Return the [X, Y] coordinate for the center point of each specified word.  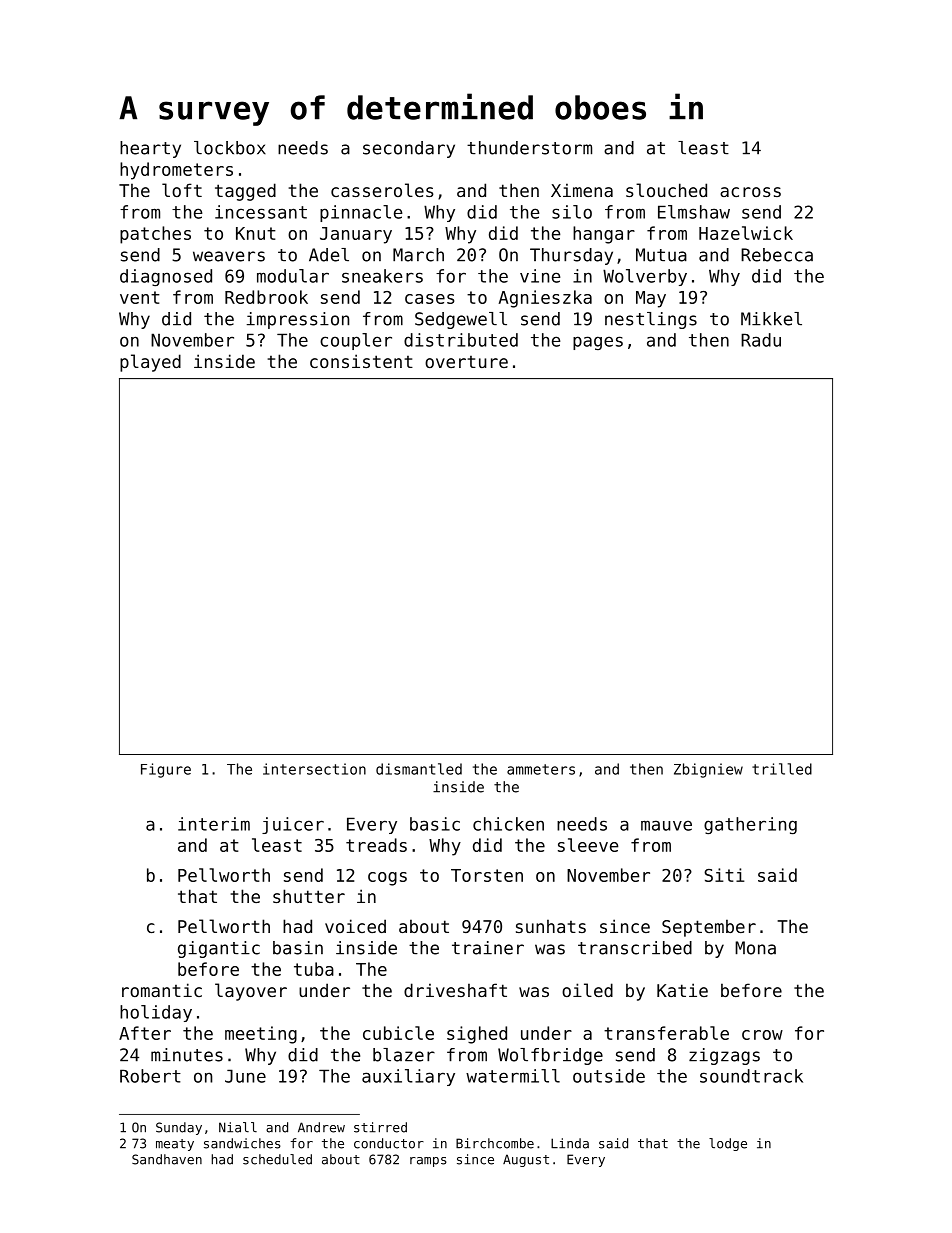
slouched [666, 190]
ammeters [541, 769]
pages [598, 343]
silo [572, 212]
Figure [166, 770]
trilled [782, 769]
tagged [245, 192]
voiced [355, 926]
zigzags [724, 1056]
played [150, 363]
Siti [724, 875]
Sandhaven [167, 1159]
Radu [761, 340]
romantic [162, 990]
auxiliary [408, 1077]
